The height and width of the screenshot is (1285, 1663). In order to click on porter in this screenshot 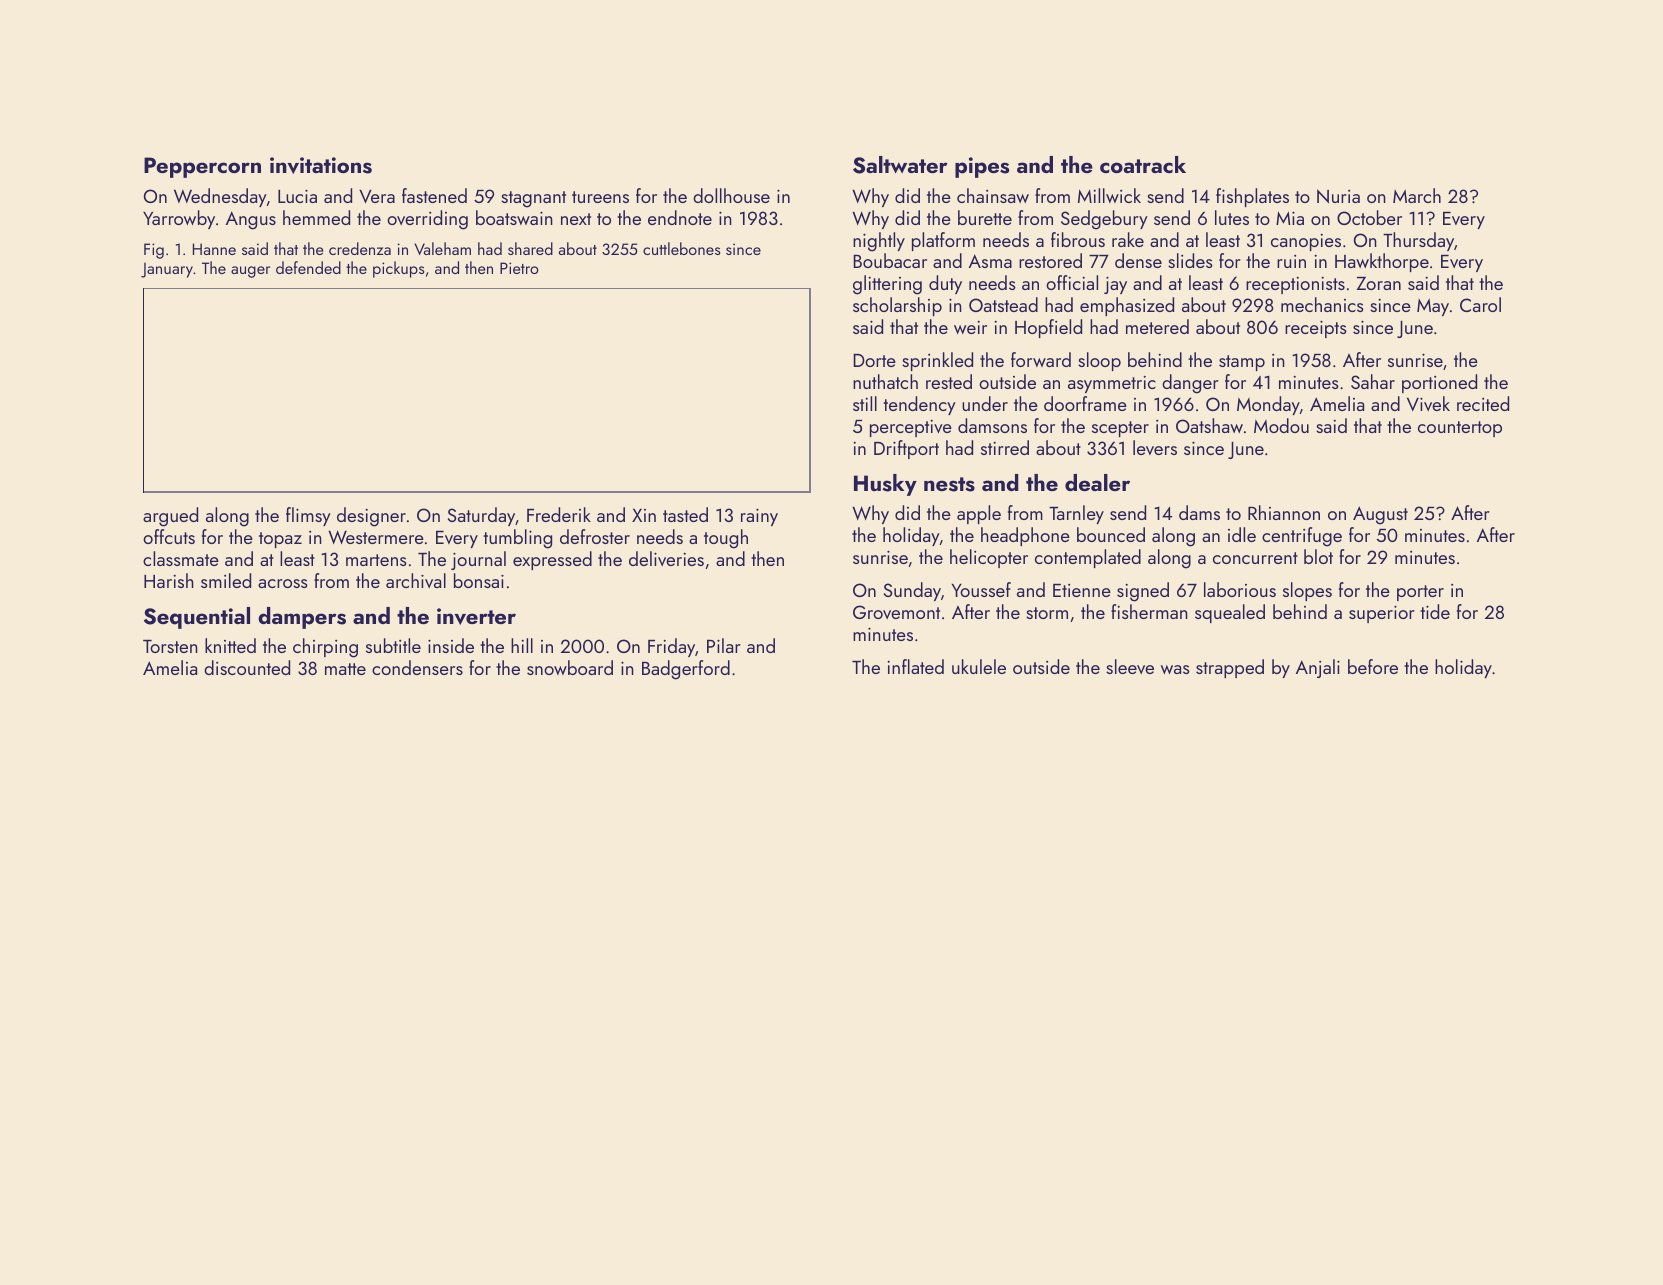, I will do `click(1420, 593)`.
